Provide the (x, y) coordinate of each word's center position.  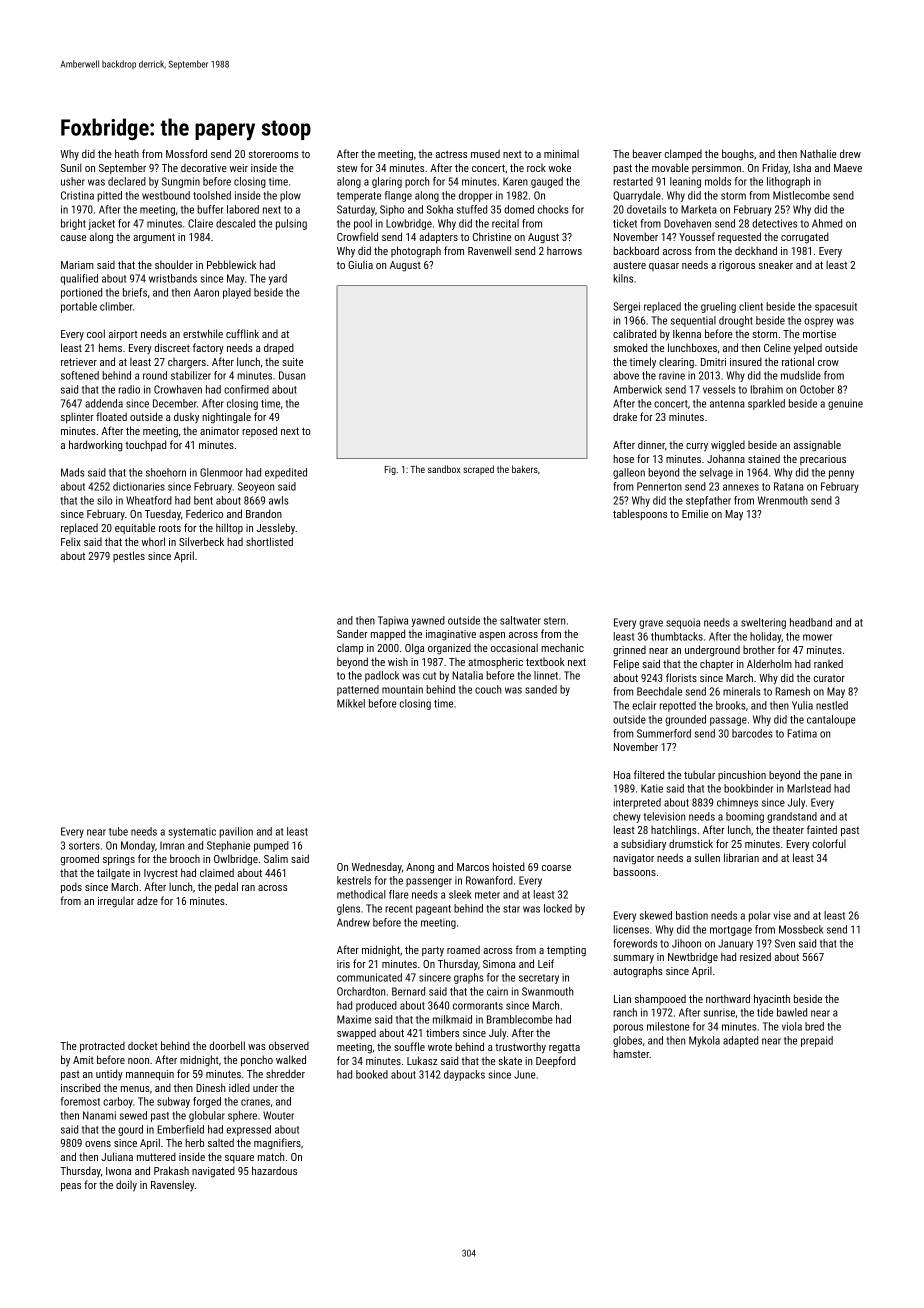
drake (625, 416)
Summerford (664, 733)
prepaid (817, 1041)
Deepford (556, 1061)
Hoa (622, 775)
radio (129, 389)
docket (142, 1045)
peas (71, 1187)
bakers (525, 469)
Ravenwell (489, 250)
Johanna (726, 458)
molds (718, 181)
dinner (651, 445)
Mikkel (351, 703)
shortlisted (269, 541)
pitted (109, 196)
